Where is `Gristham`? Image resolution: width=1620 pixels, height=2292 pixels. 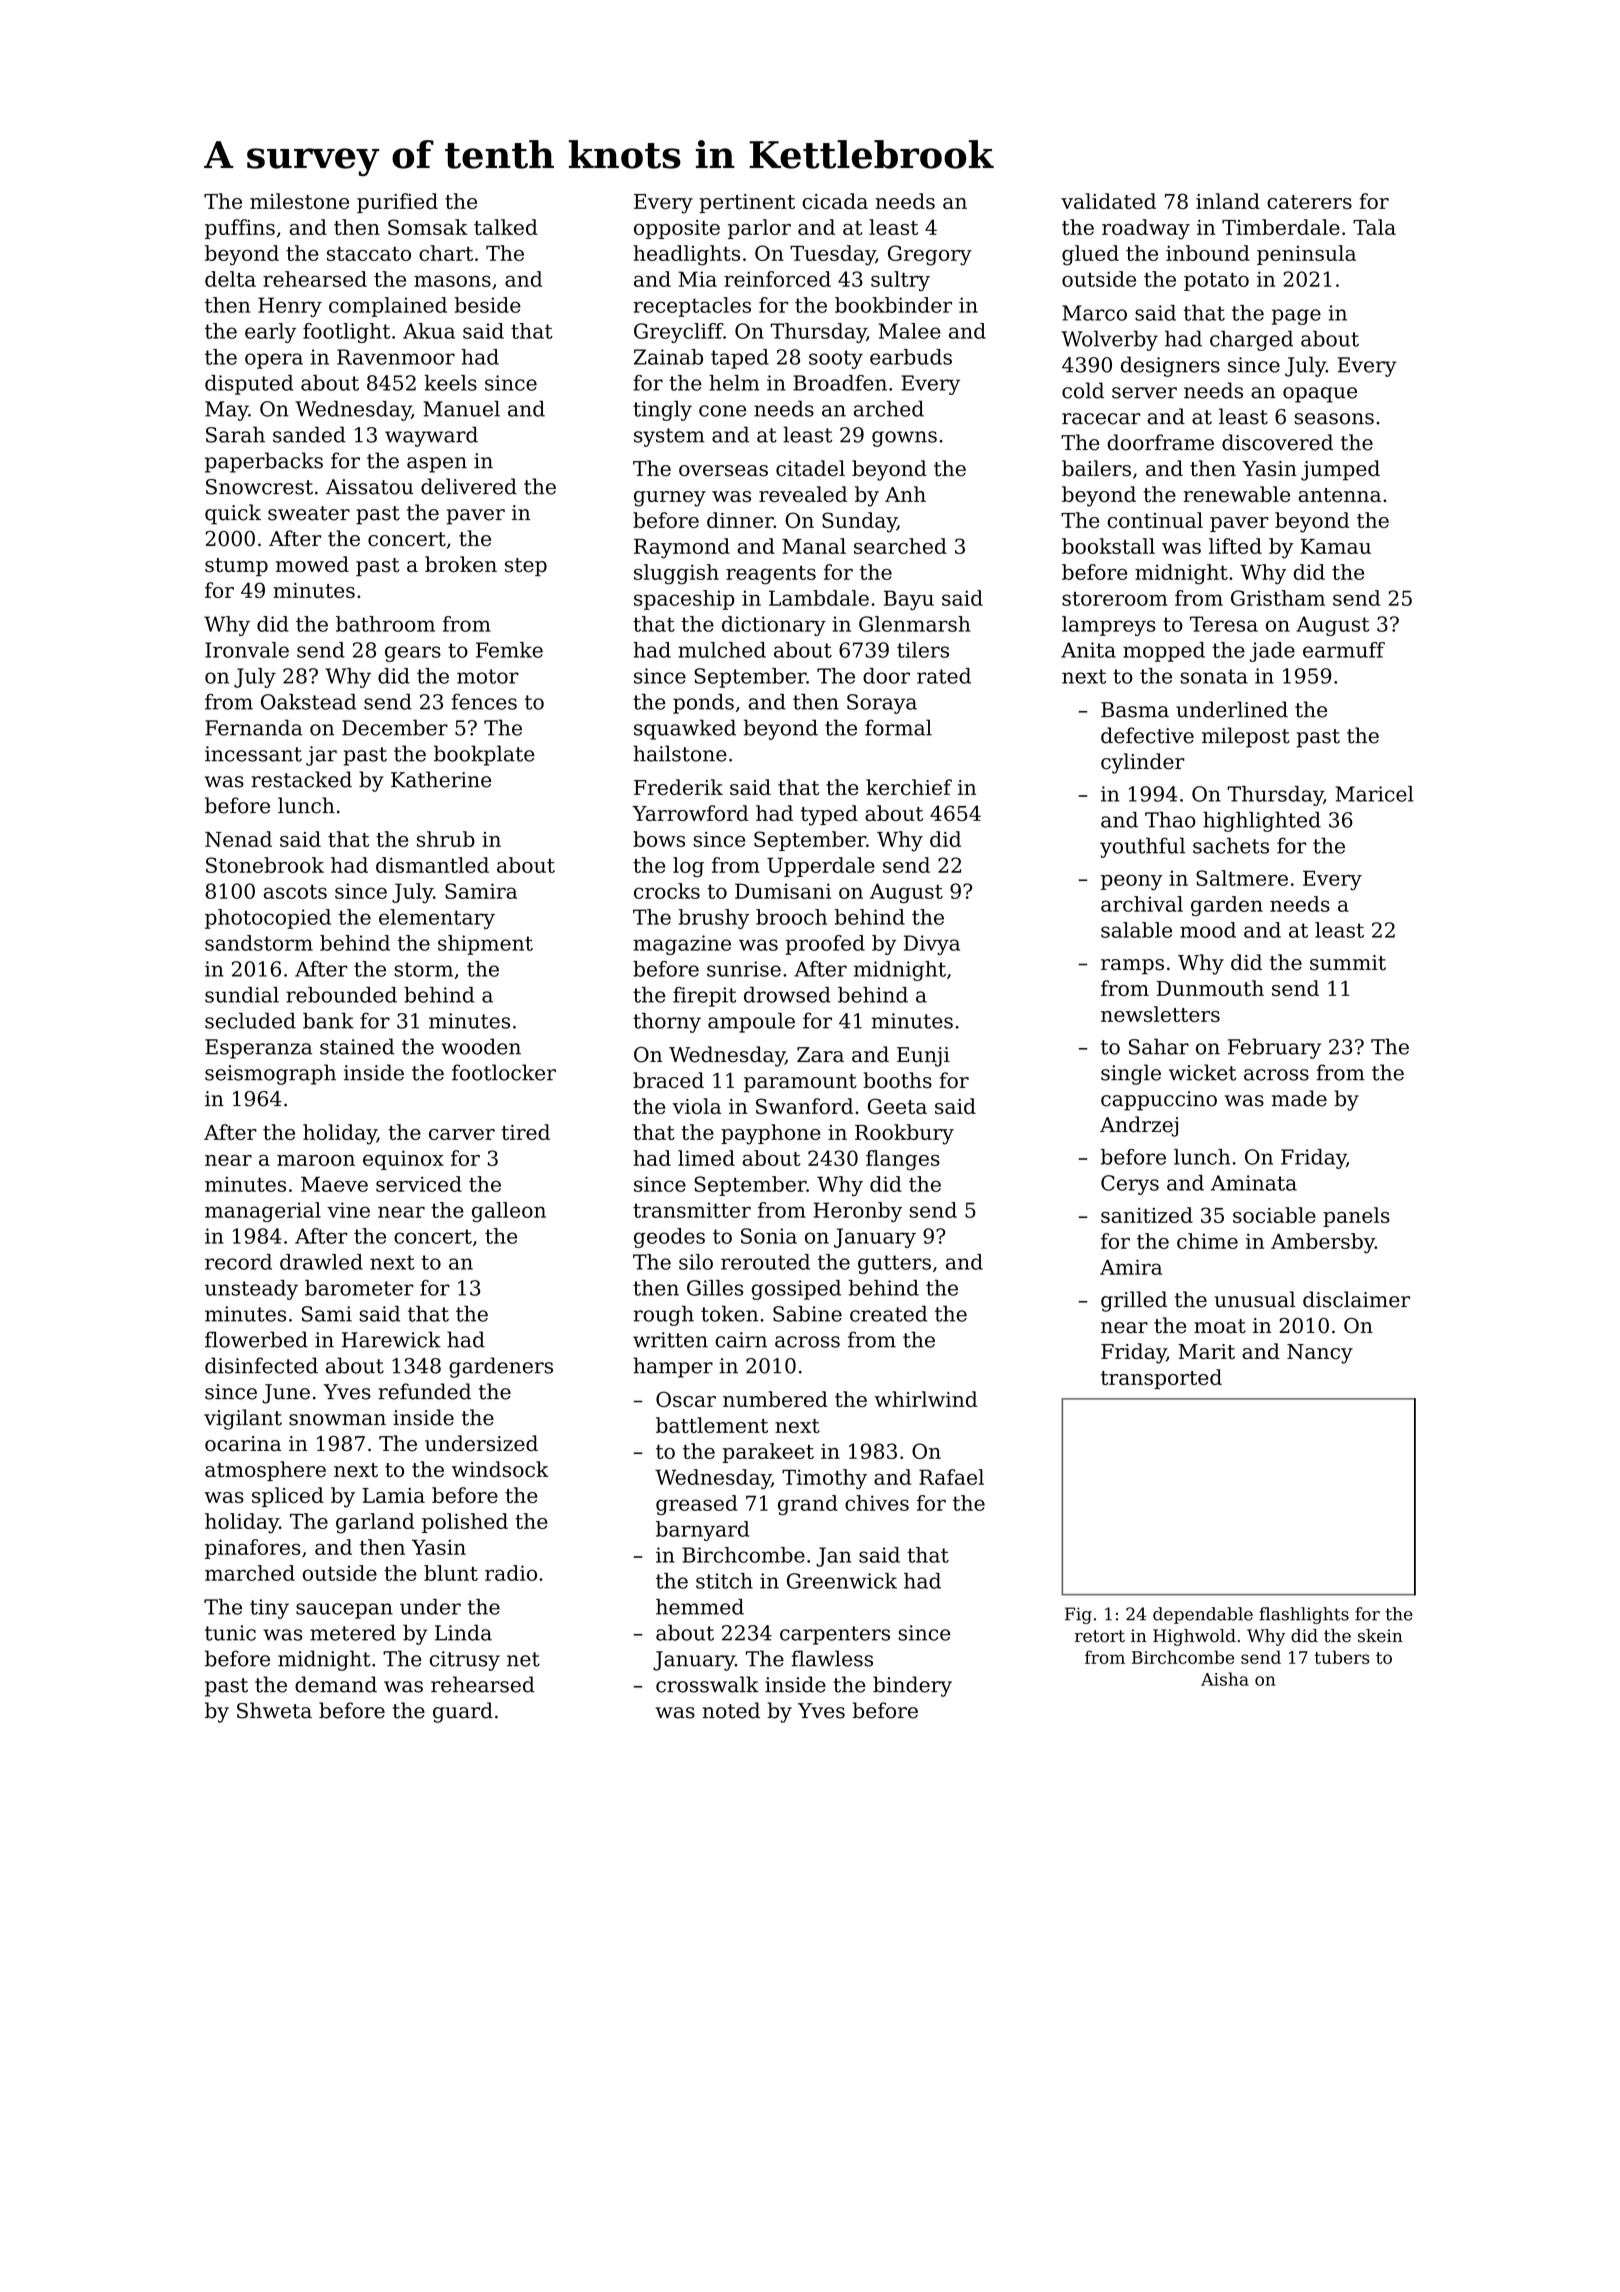 Gristham is located at coordinates (1278, 598).
